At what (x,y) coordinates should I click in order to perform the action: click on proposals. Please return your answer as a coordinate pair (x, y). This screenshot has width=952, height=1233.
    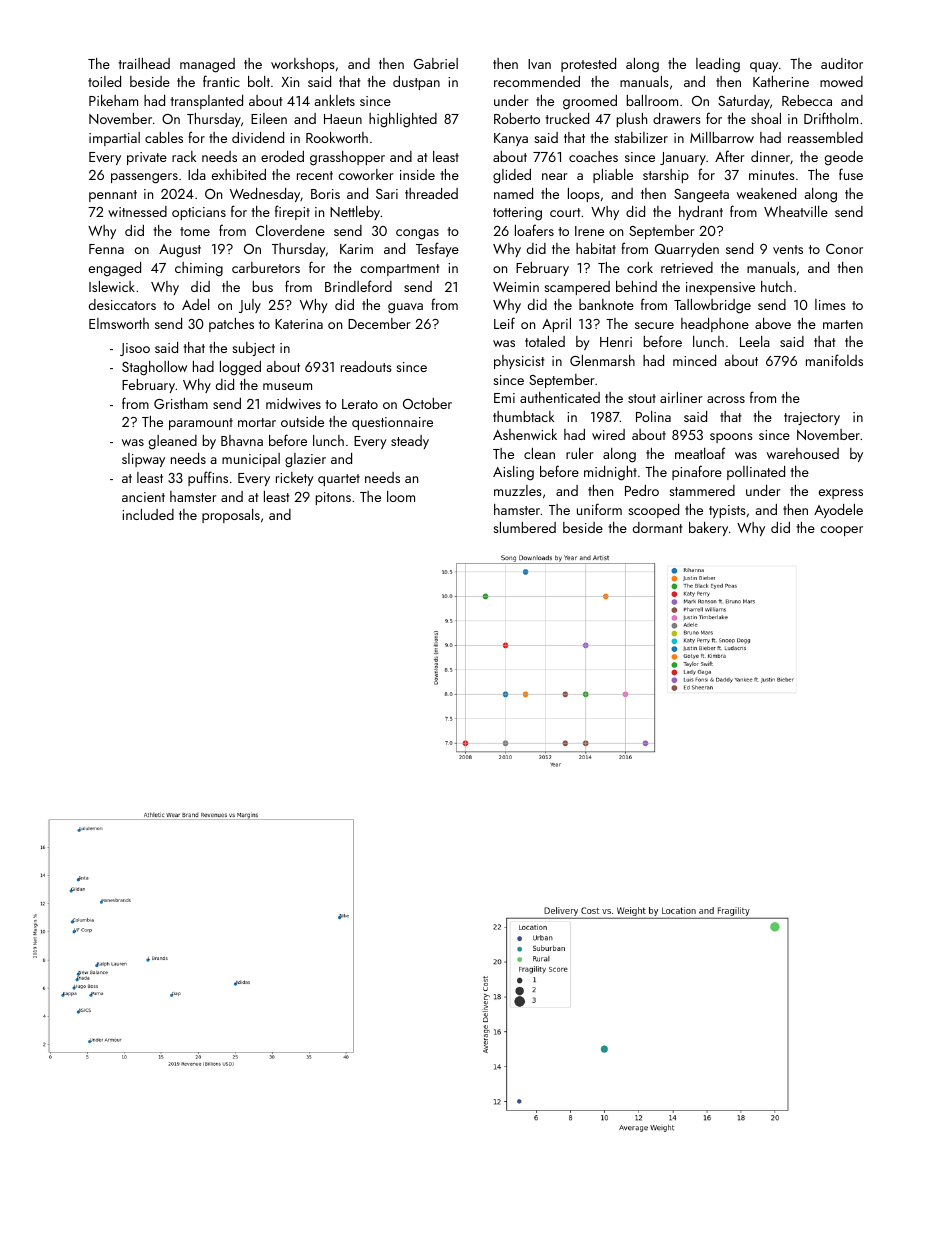
    Looking at the image, I should click on (231, 516).
